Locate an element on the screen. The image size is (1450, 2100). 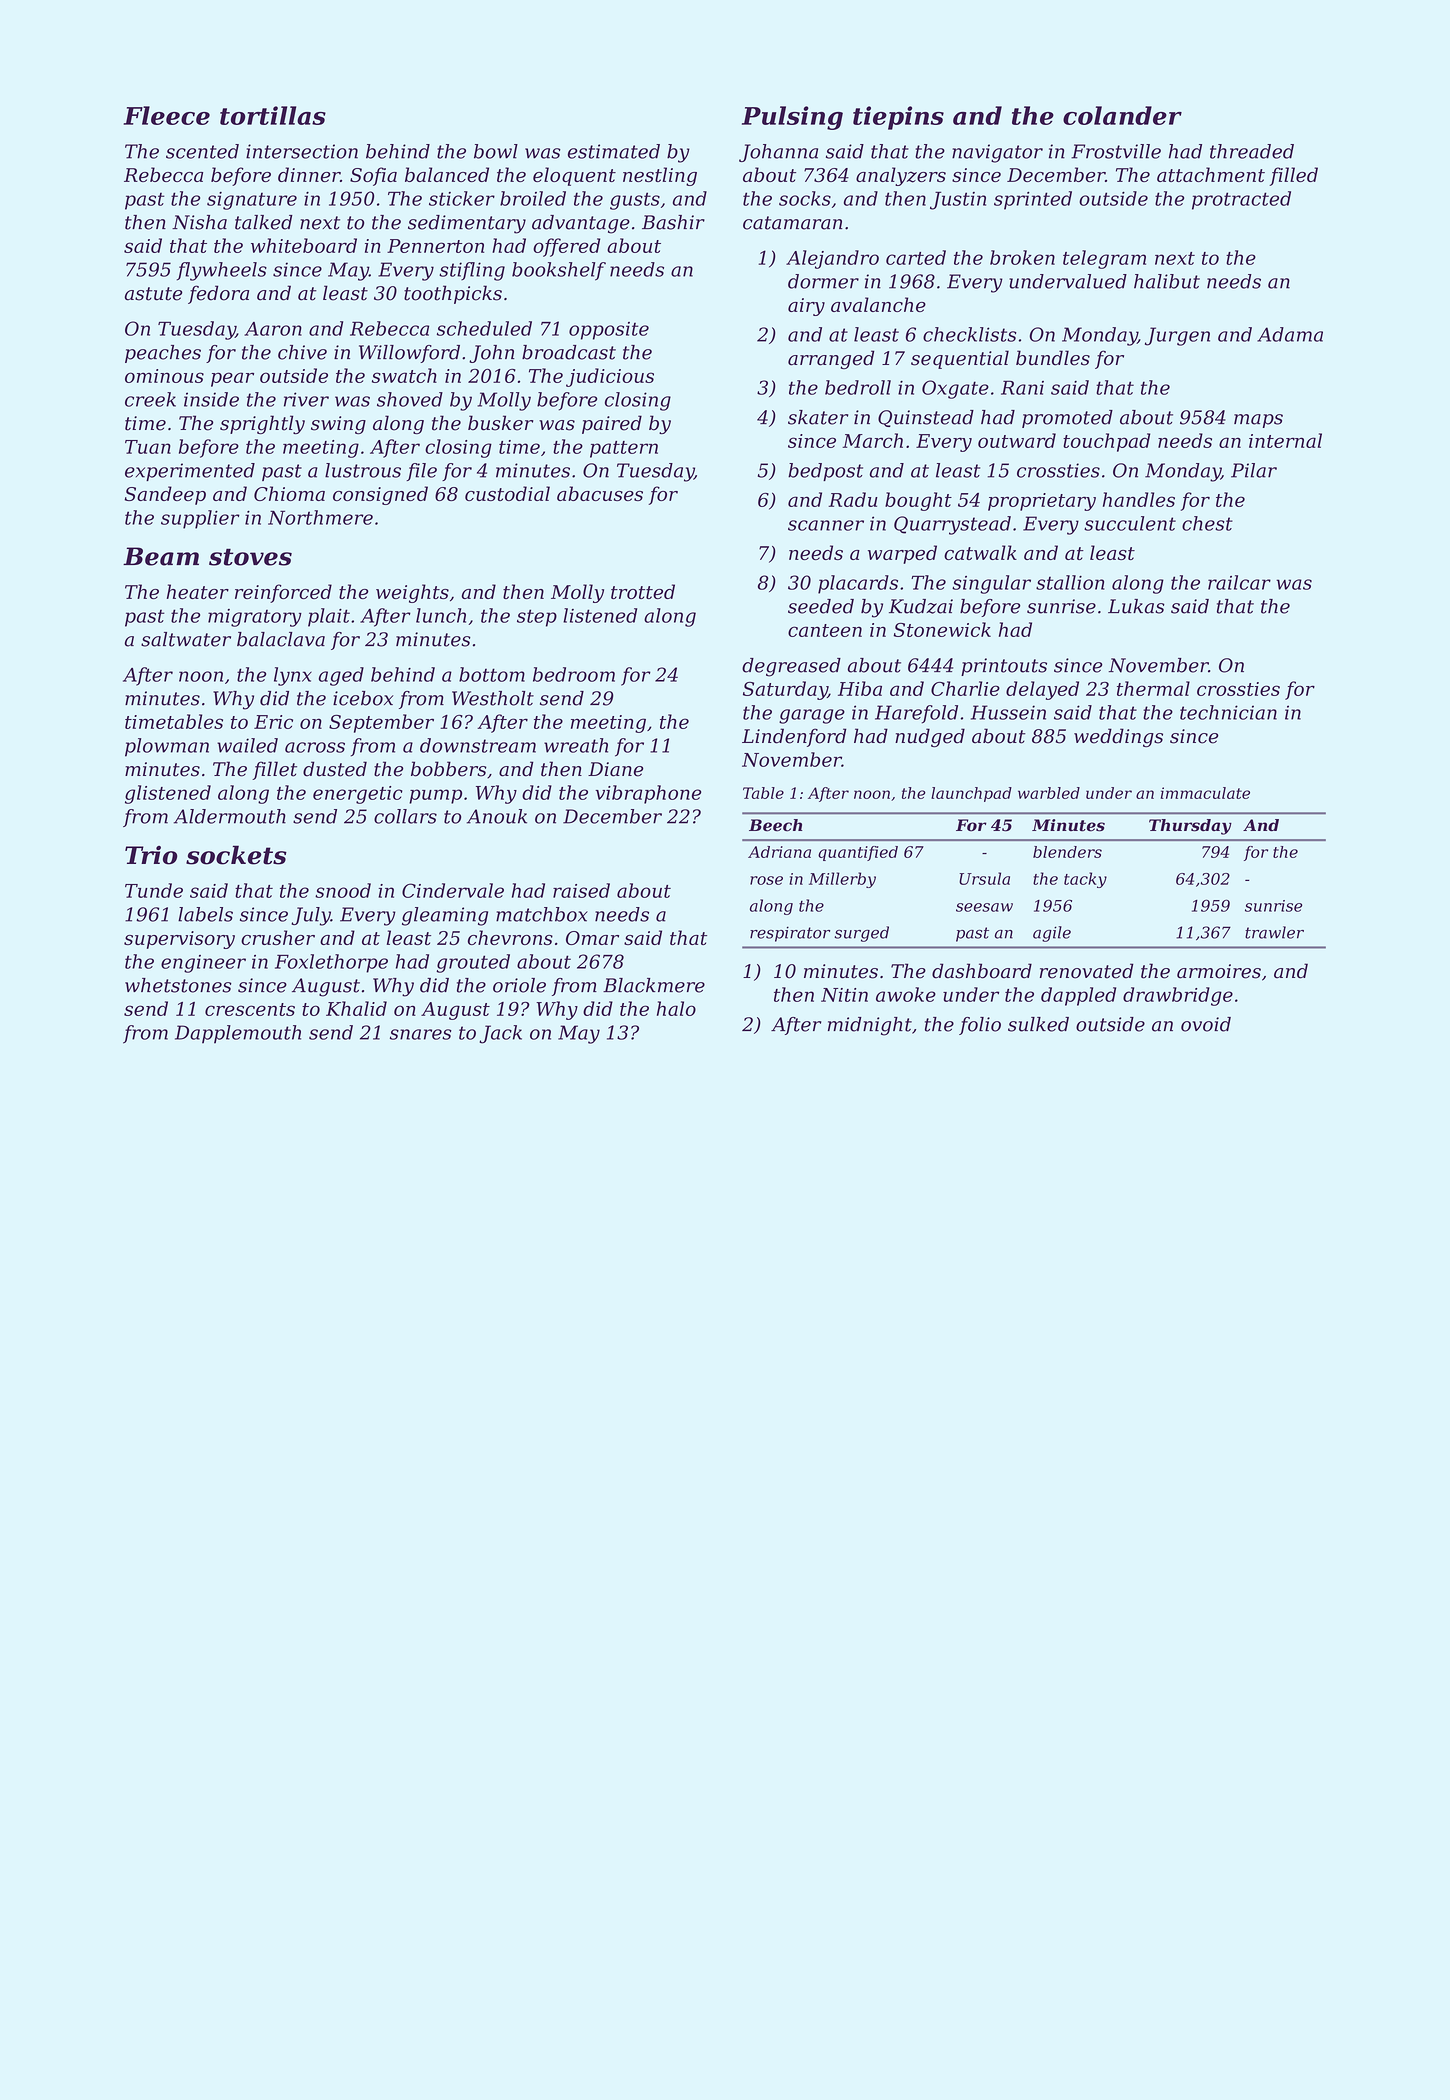
scented is located at coordinates (202, 151).
